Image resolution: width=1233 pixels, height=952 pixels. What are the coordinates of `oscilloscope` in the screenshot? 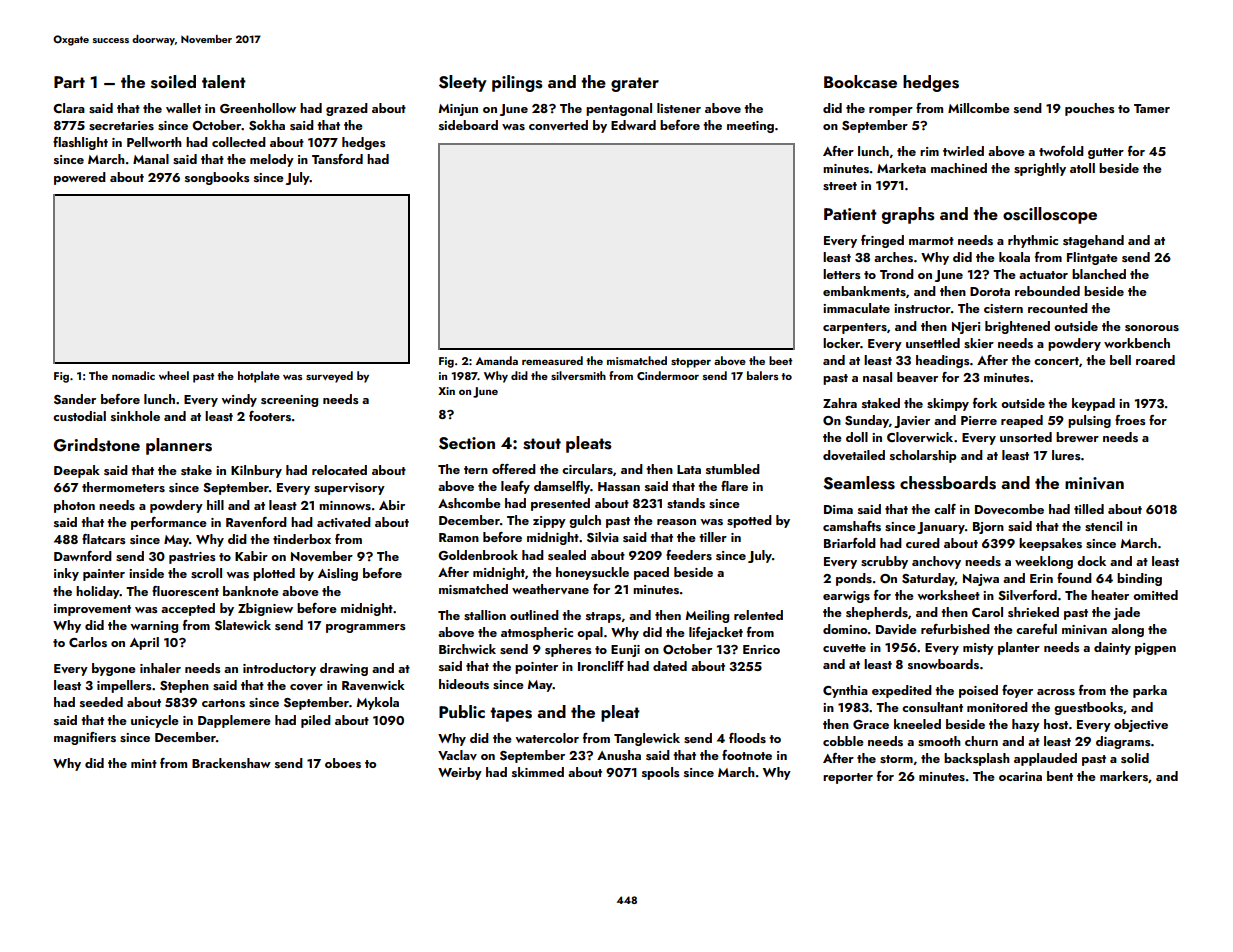 It's located at (1050, 215).
